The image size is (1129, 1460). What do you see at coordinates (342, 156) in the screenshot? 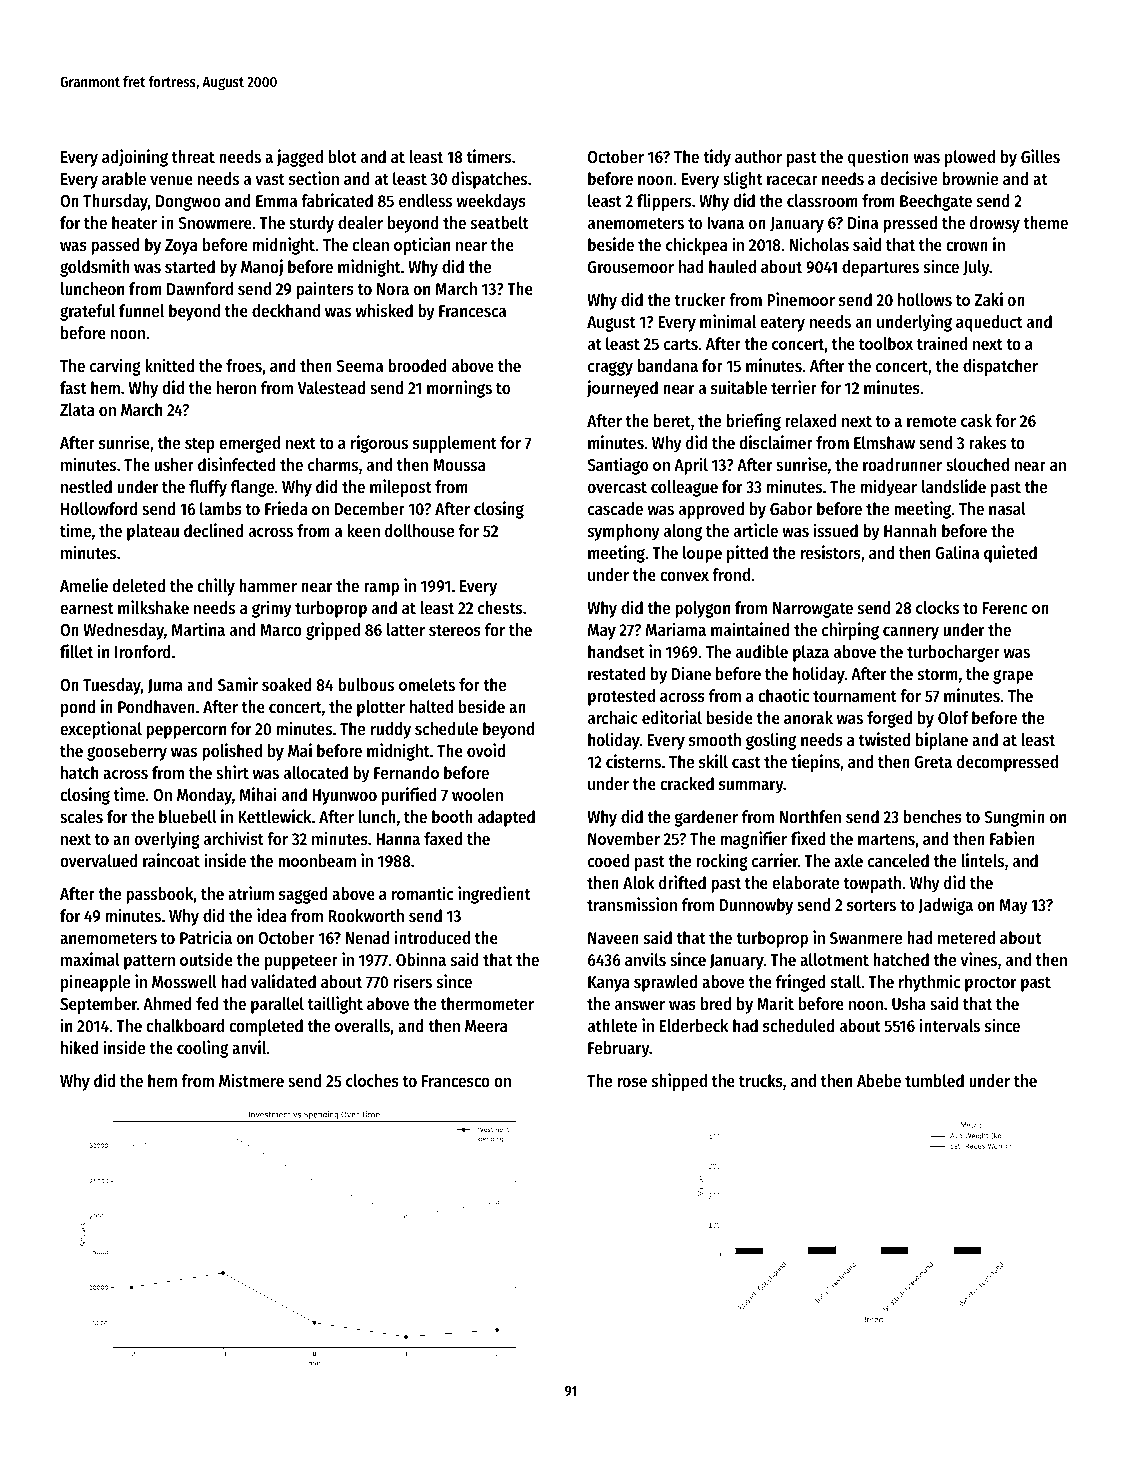
I see `blot` at bounding box center [342, 156].
